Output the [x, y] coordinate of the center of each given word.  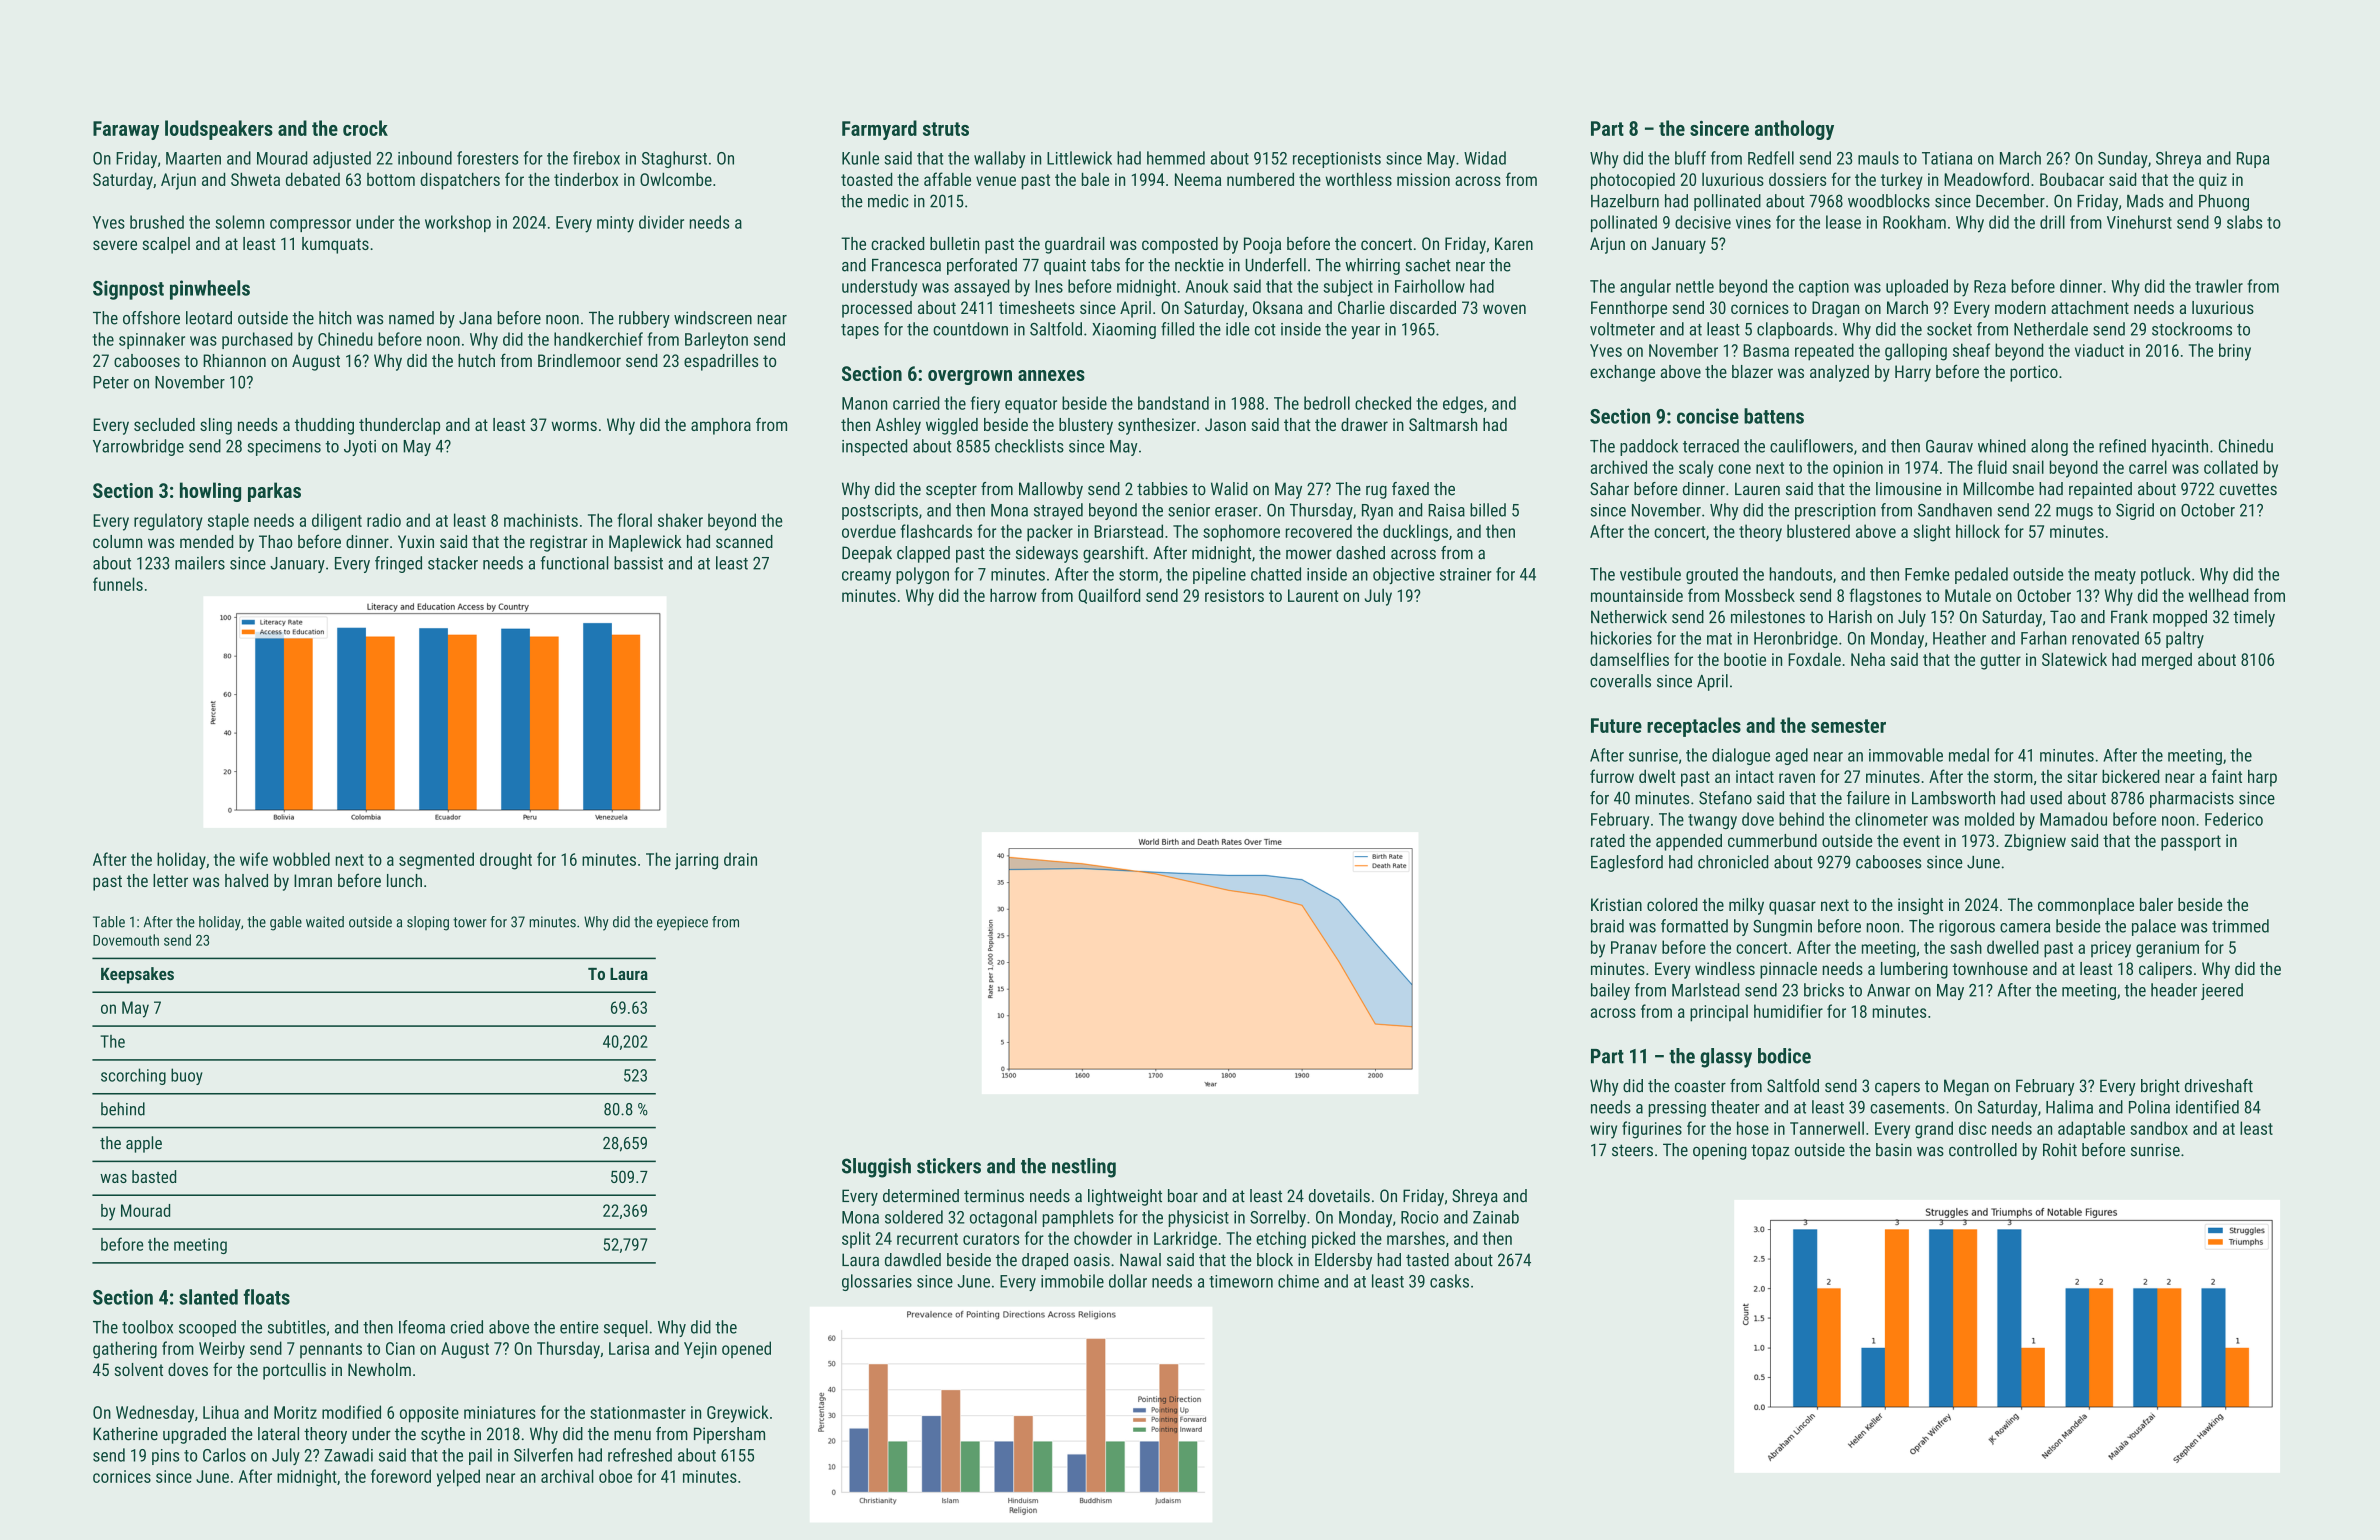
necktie [1199, 265]
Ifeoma [422, 1327]
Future [1616, 725]
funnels [118, 584]
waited [325, 922]
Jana [475, 318]
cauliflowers [1811, 446]
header [2174, 990]
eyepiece [682, 923]
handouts [1801, 574]
